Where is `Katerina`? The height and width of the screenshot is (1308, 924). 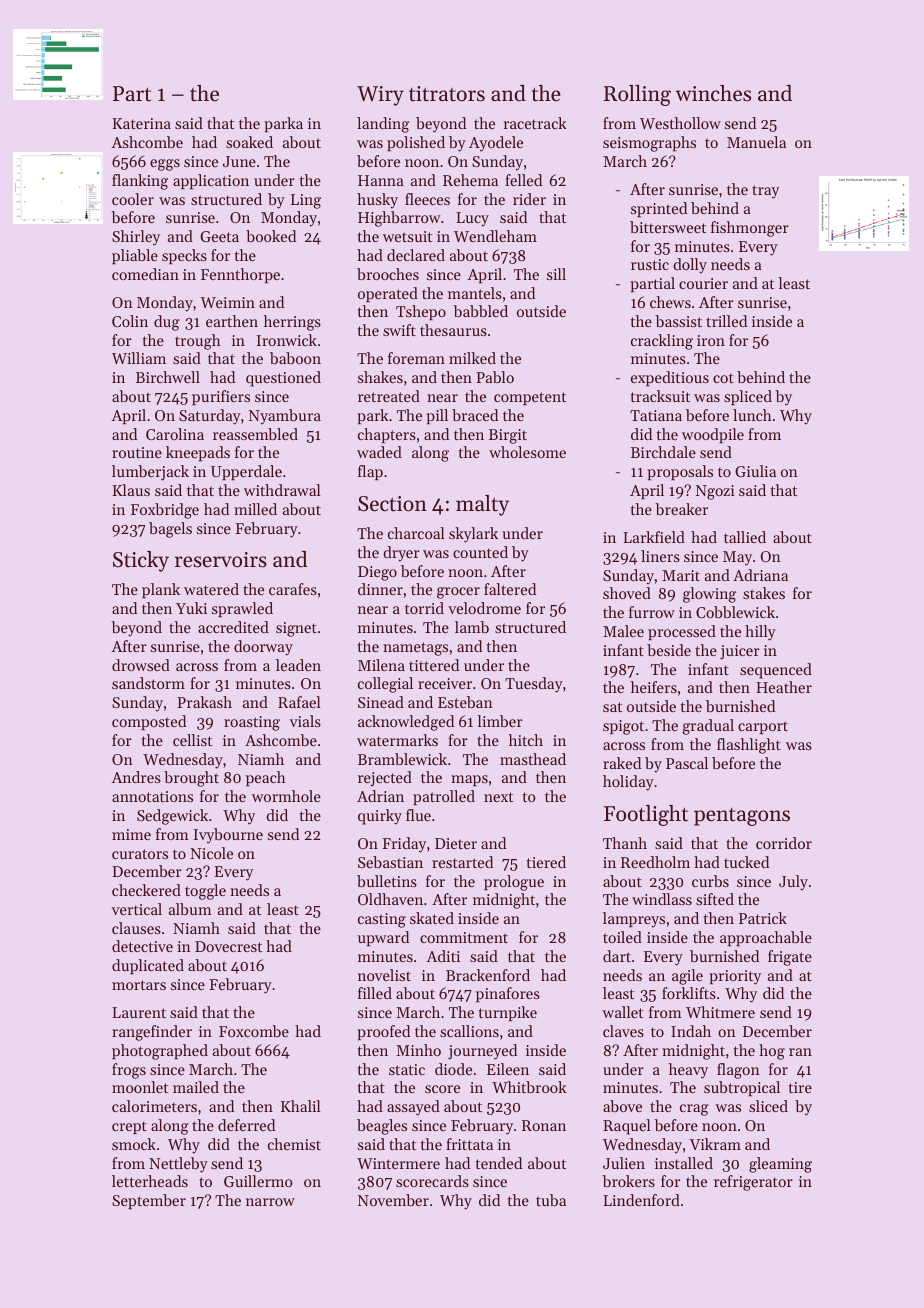 Katerina is located at coordinates (141, 123).
